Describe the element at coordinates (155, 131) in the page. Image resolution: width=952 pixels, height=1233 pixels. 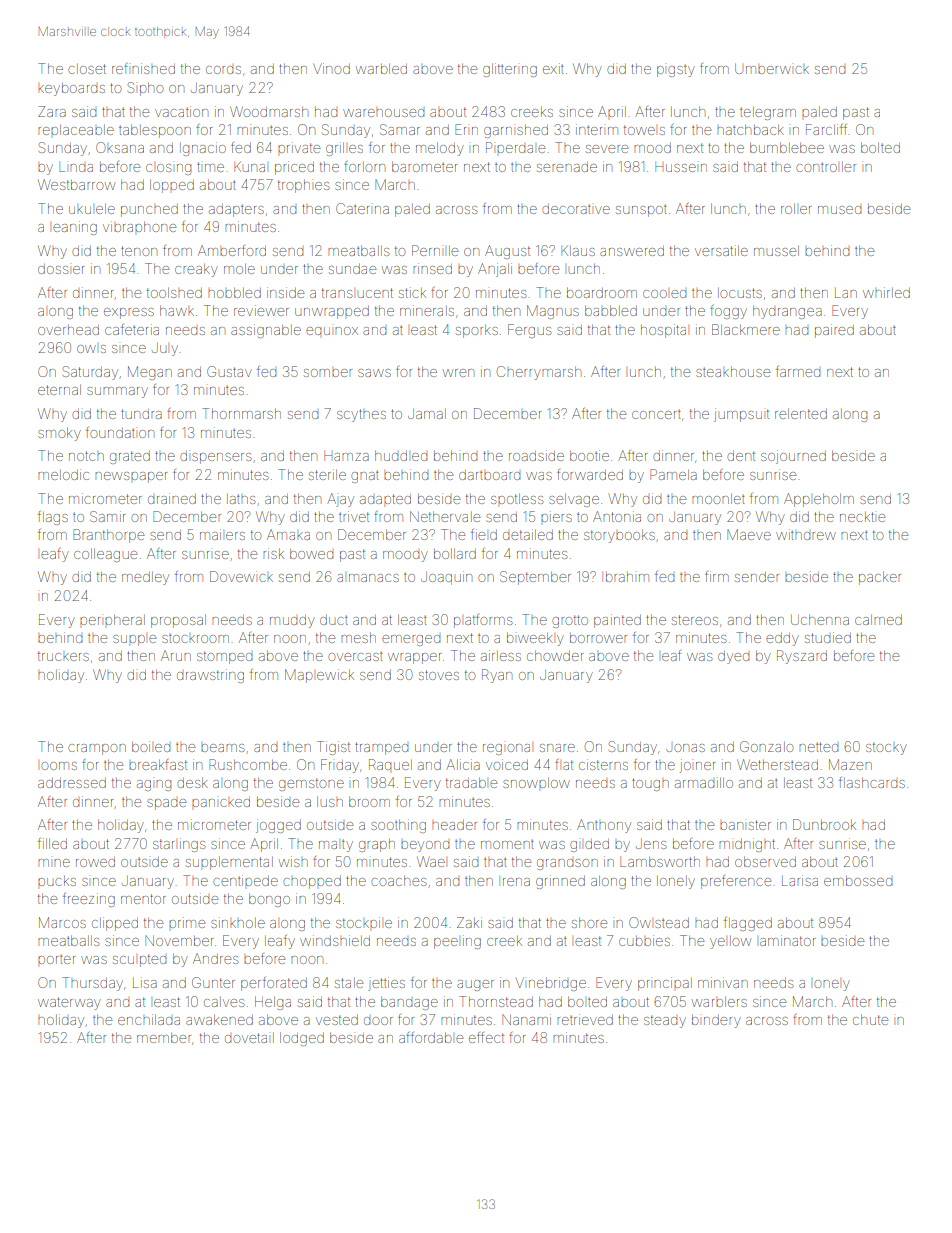
I see `tablespoon` at that location.
